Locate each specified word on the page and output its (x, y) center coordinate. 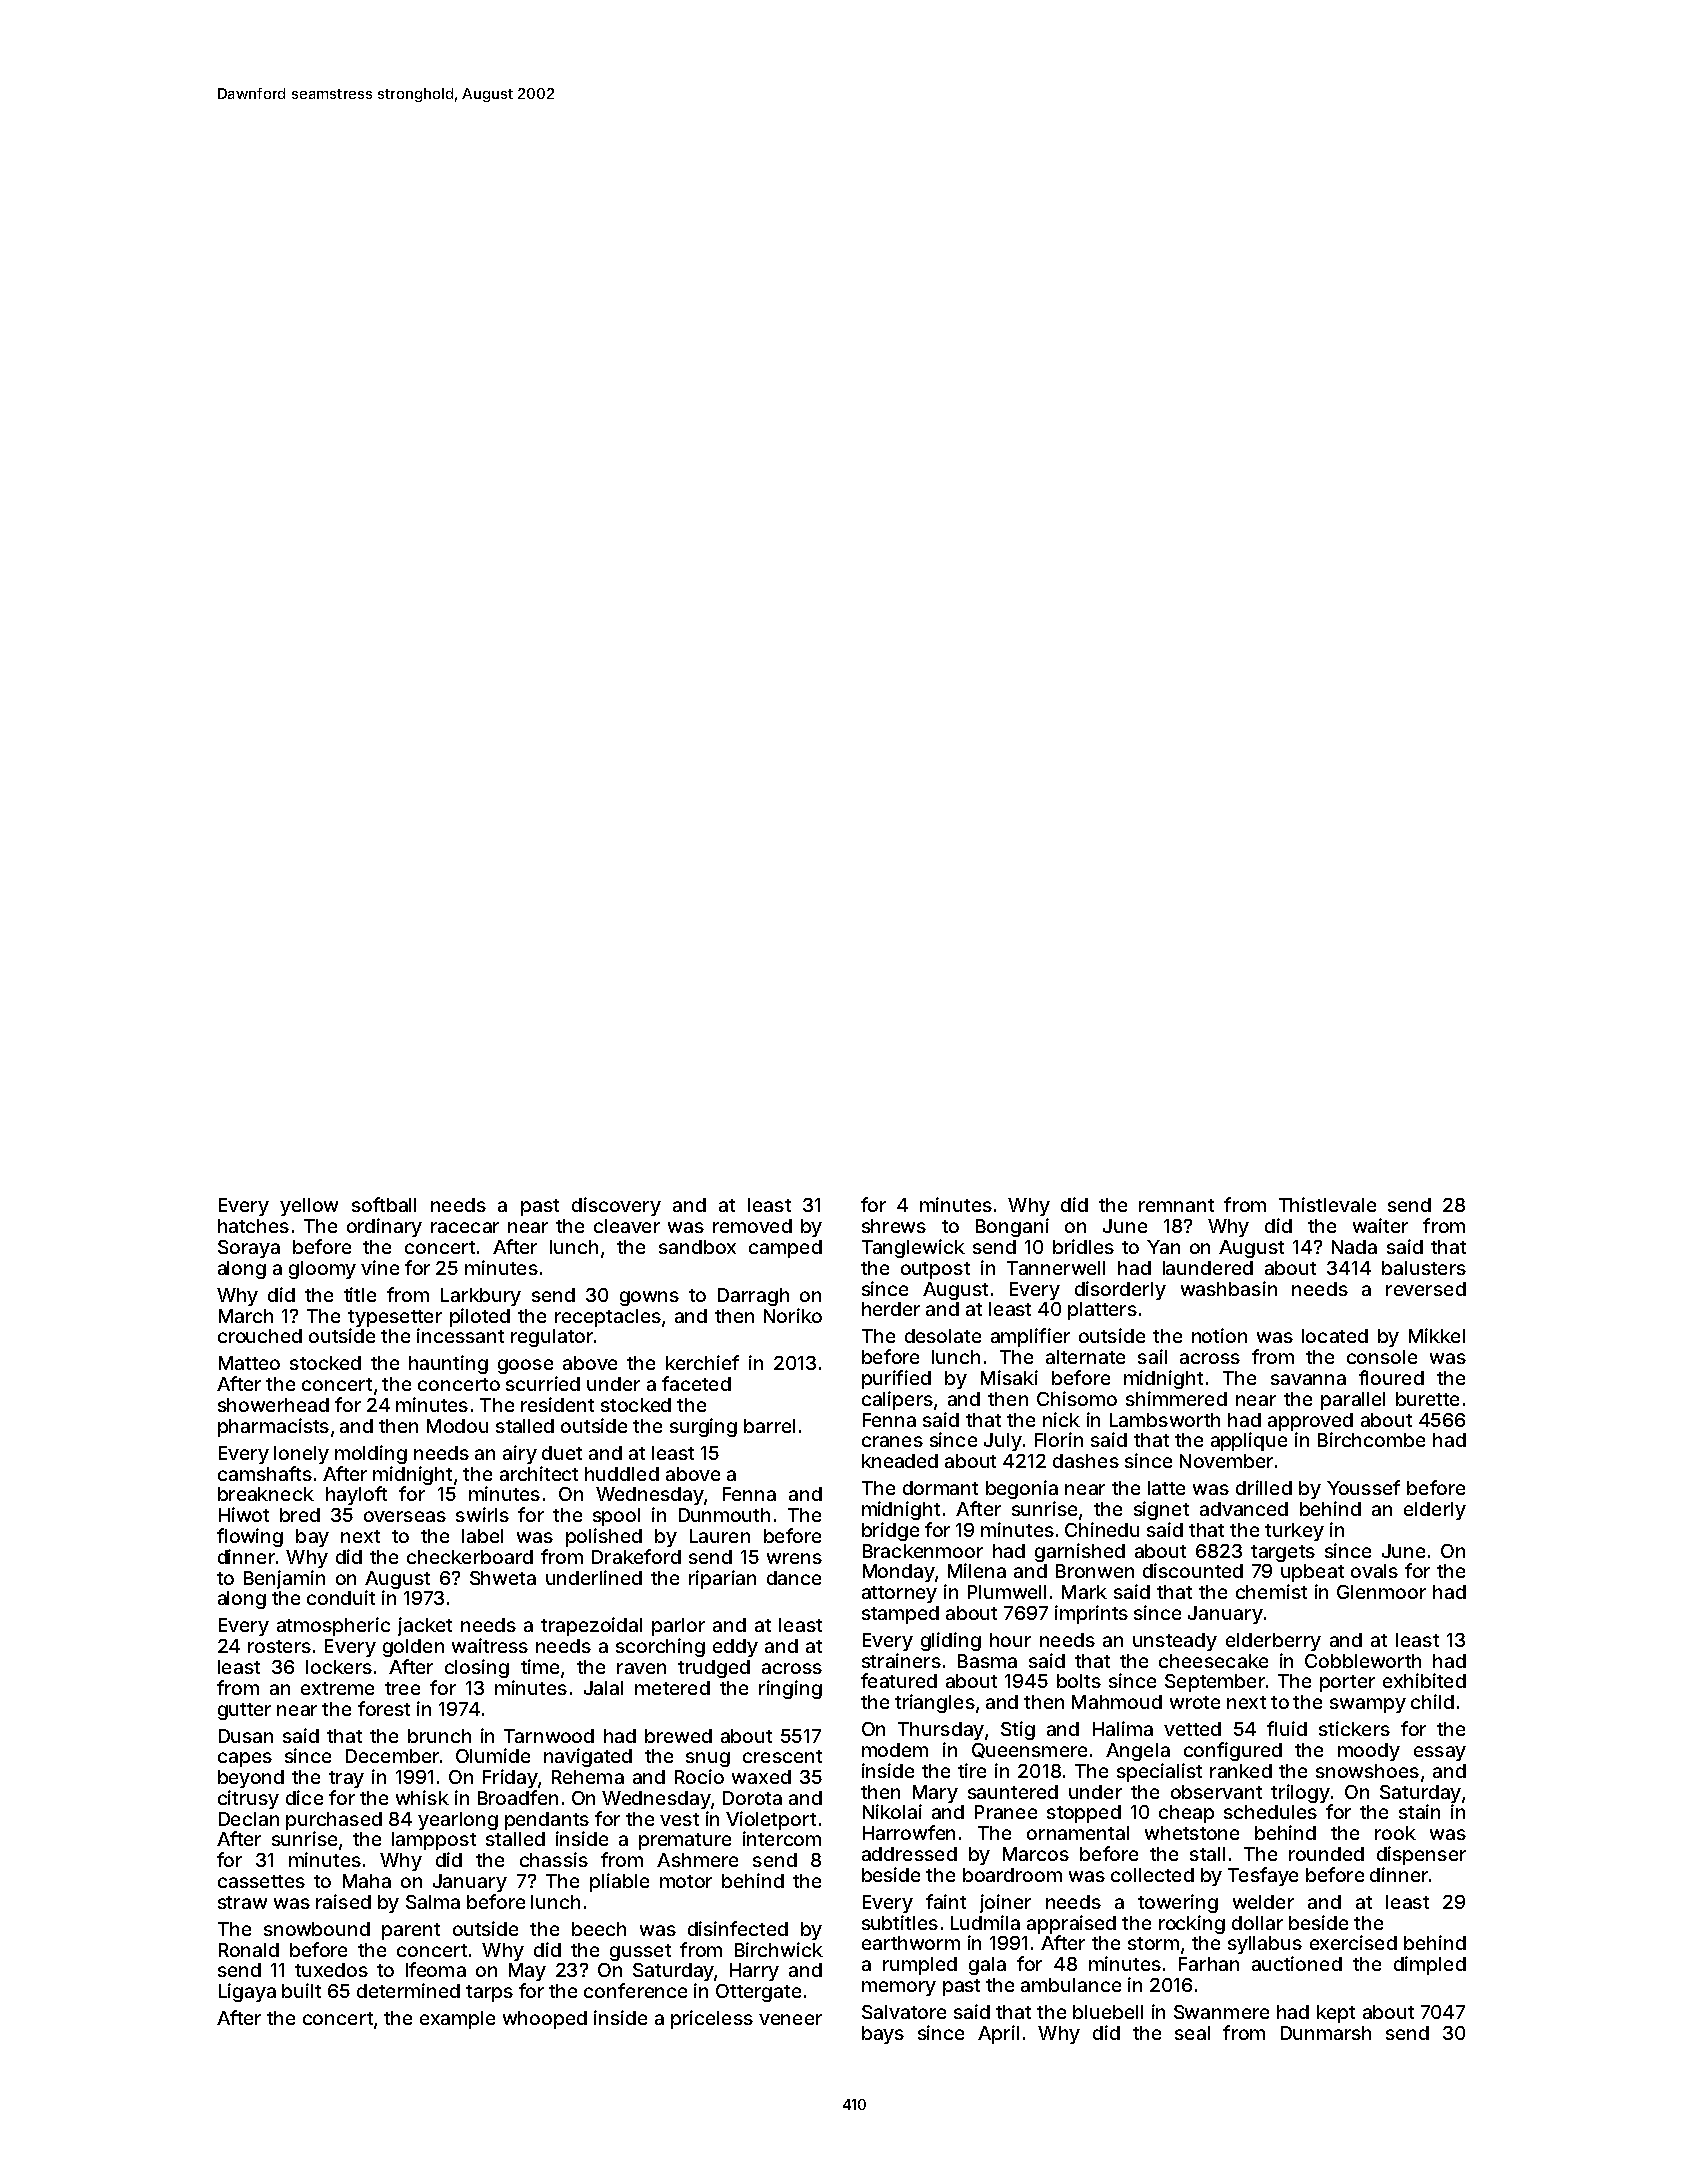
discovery (616, 1206)
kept (1336, 2014)
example (457, 2020)
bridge (890, 1531)
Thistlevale (1327, 1204)
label (482, 1536)
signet (1161, 1510)
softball (384, 1204)
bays (883, 2035)
